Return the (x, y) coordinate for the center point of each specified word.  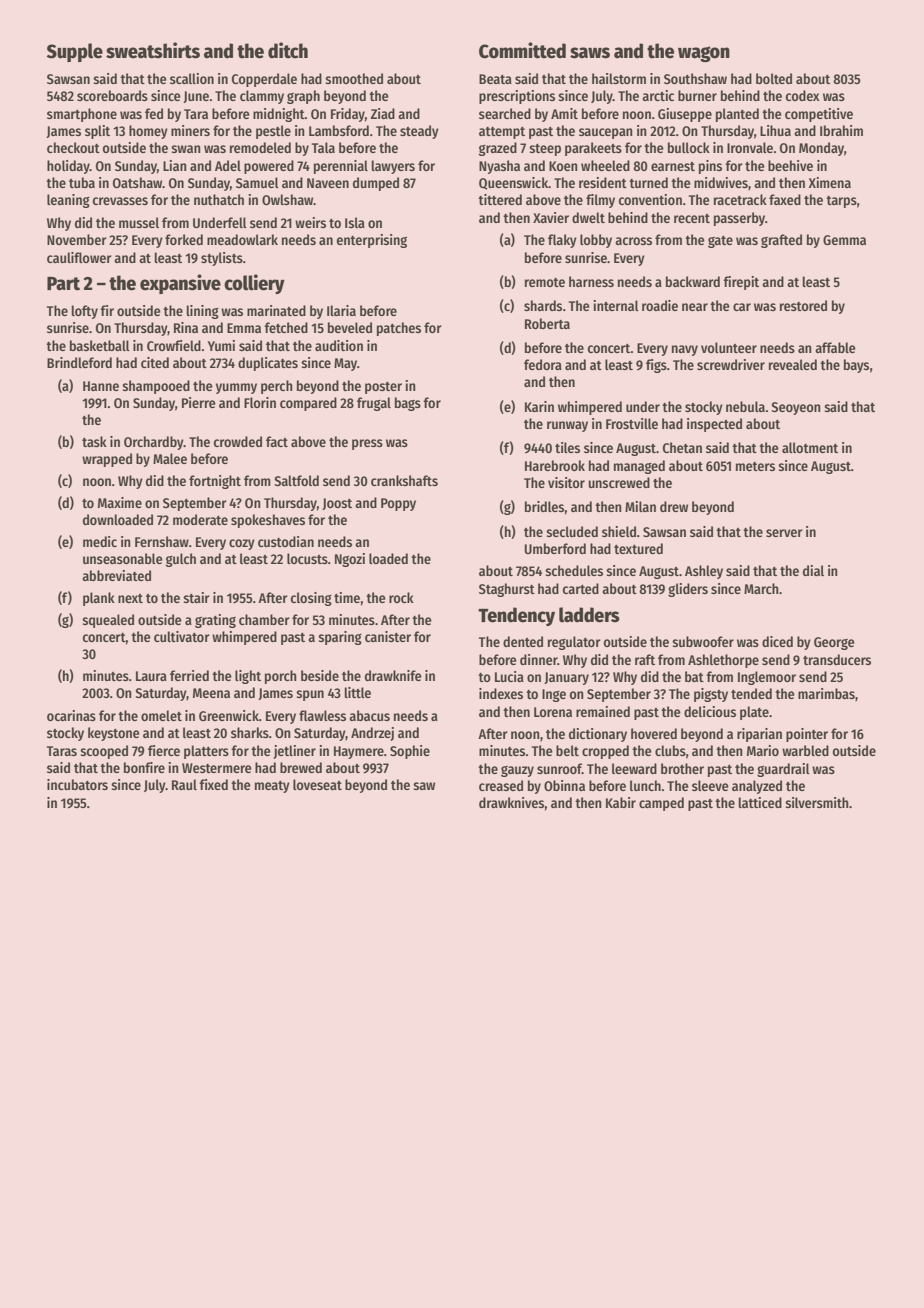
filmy (600, 201)
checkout (73, 147)
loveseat (317, 784)
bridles (545, 506)
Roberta (547, 323)
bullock (689, 147)
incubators (77, 784)
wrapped (107, 460)
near (695, 307)
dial (813, 570)
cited (155, 362)
